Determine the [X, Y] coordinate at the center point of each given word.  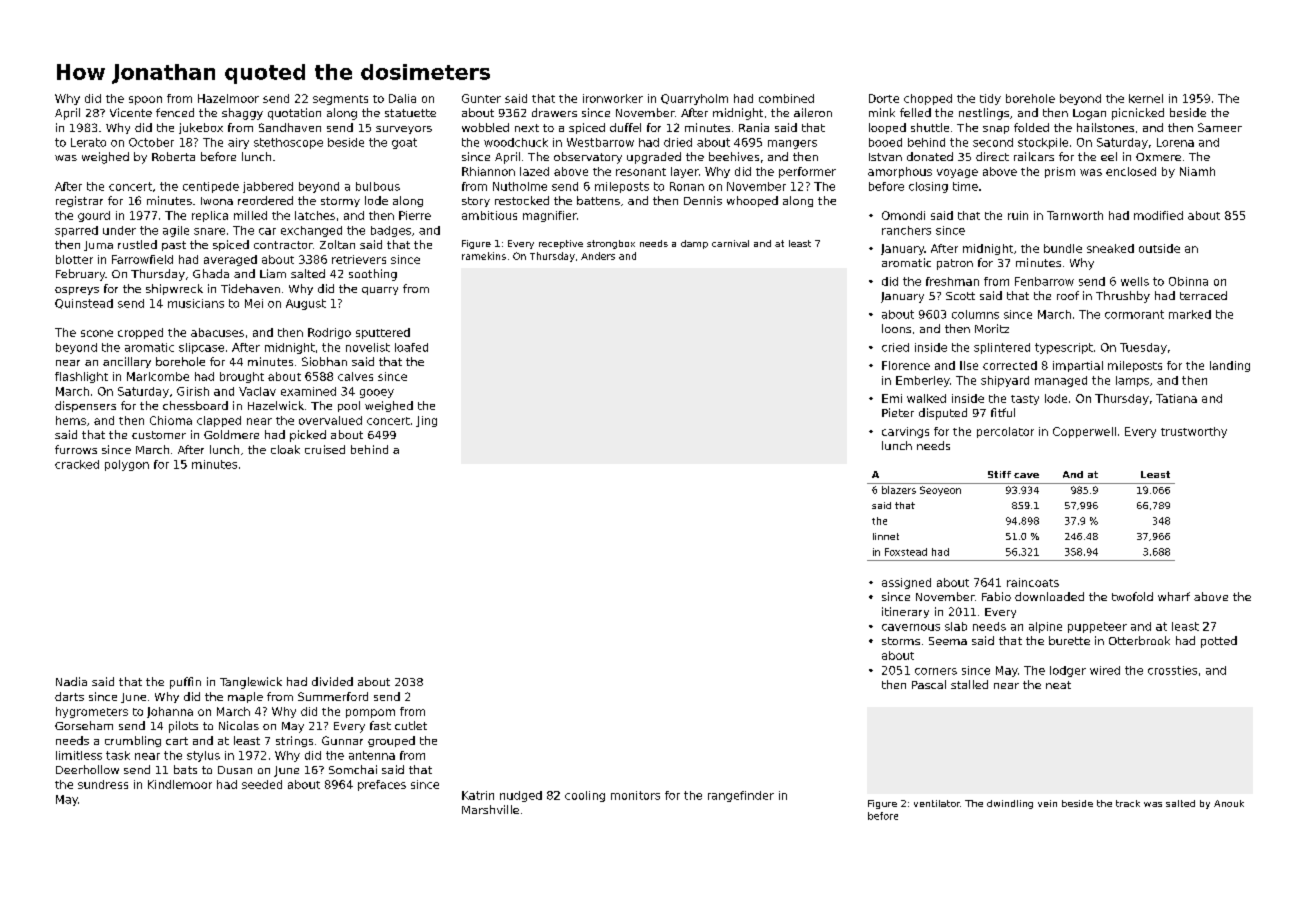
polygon [127, 465]
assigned [906, 583]
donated [930, 156]
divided [332, 681]
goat [404, 143]
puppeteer [1097, 627]
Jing [426, 421]
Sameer [1220, 127]
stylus [203, 756]
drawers [554, 112]
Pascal [929, 684]
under [119, 230]
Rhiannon [488, 171]
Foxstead [906, 552]
